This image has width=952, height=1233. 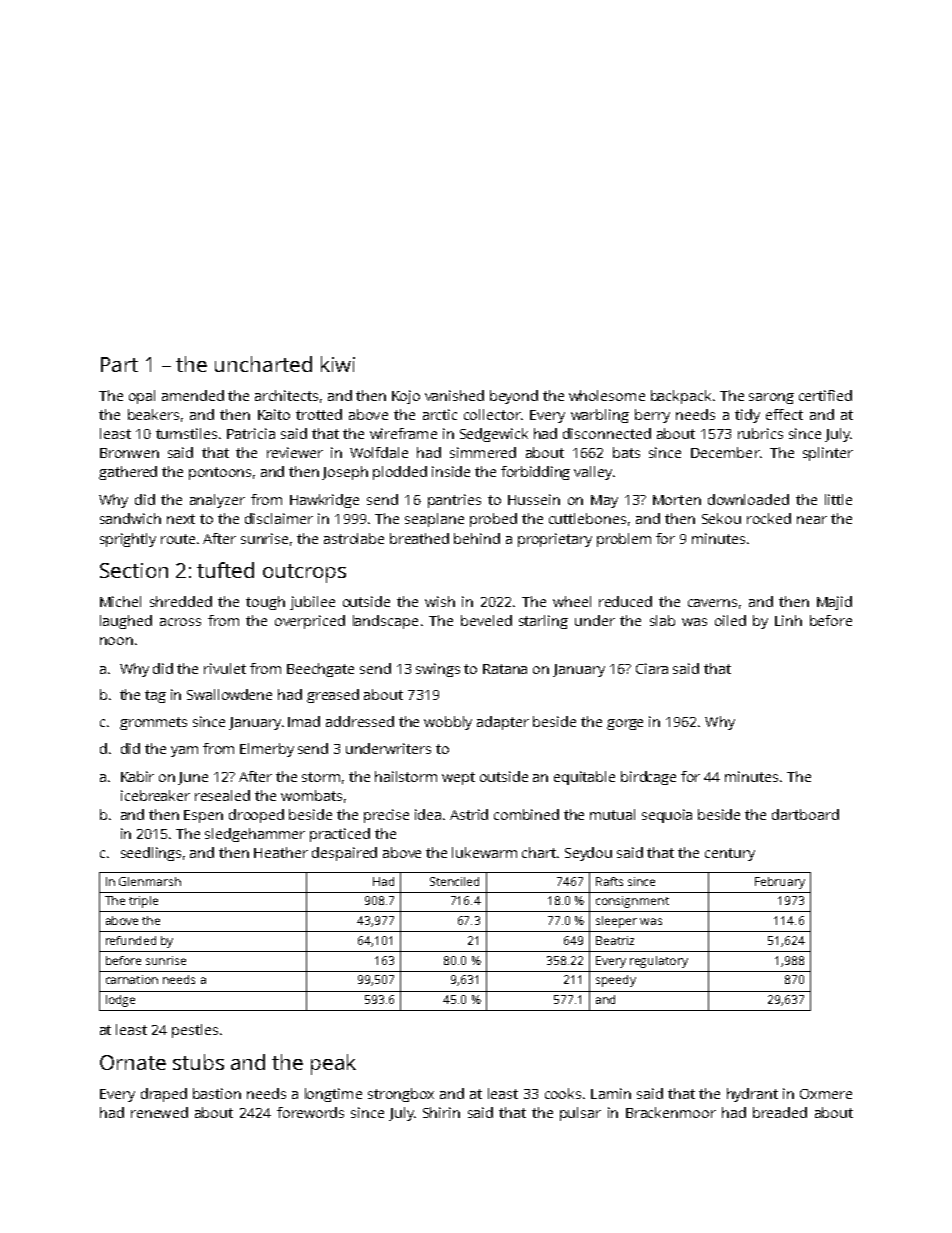 What do you see at coordinates (120, 1001) in the image?
I see `lodge` at bounding box center [120, 1001].
